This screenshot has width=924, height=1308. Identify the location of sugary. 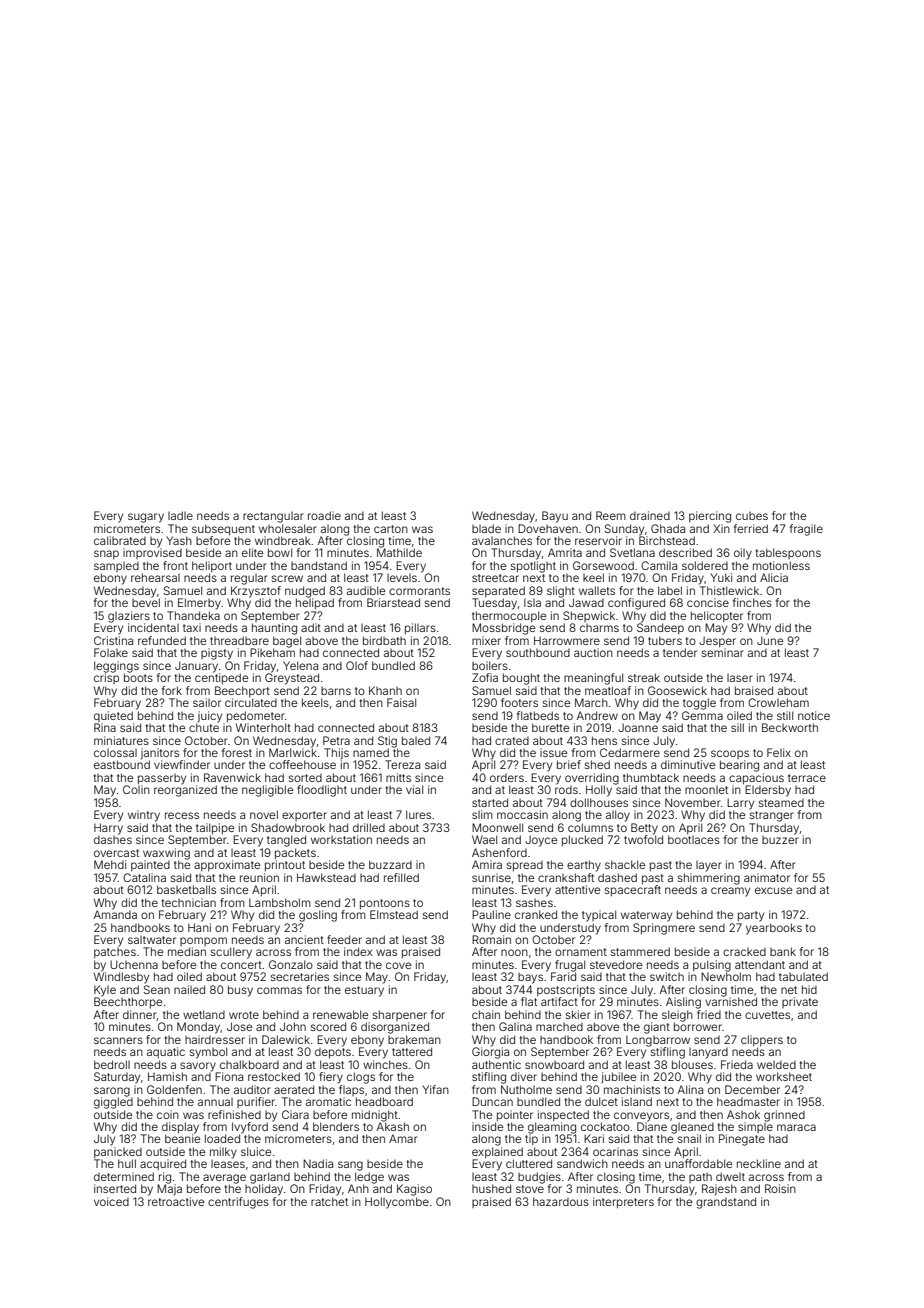
(146, 518).
